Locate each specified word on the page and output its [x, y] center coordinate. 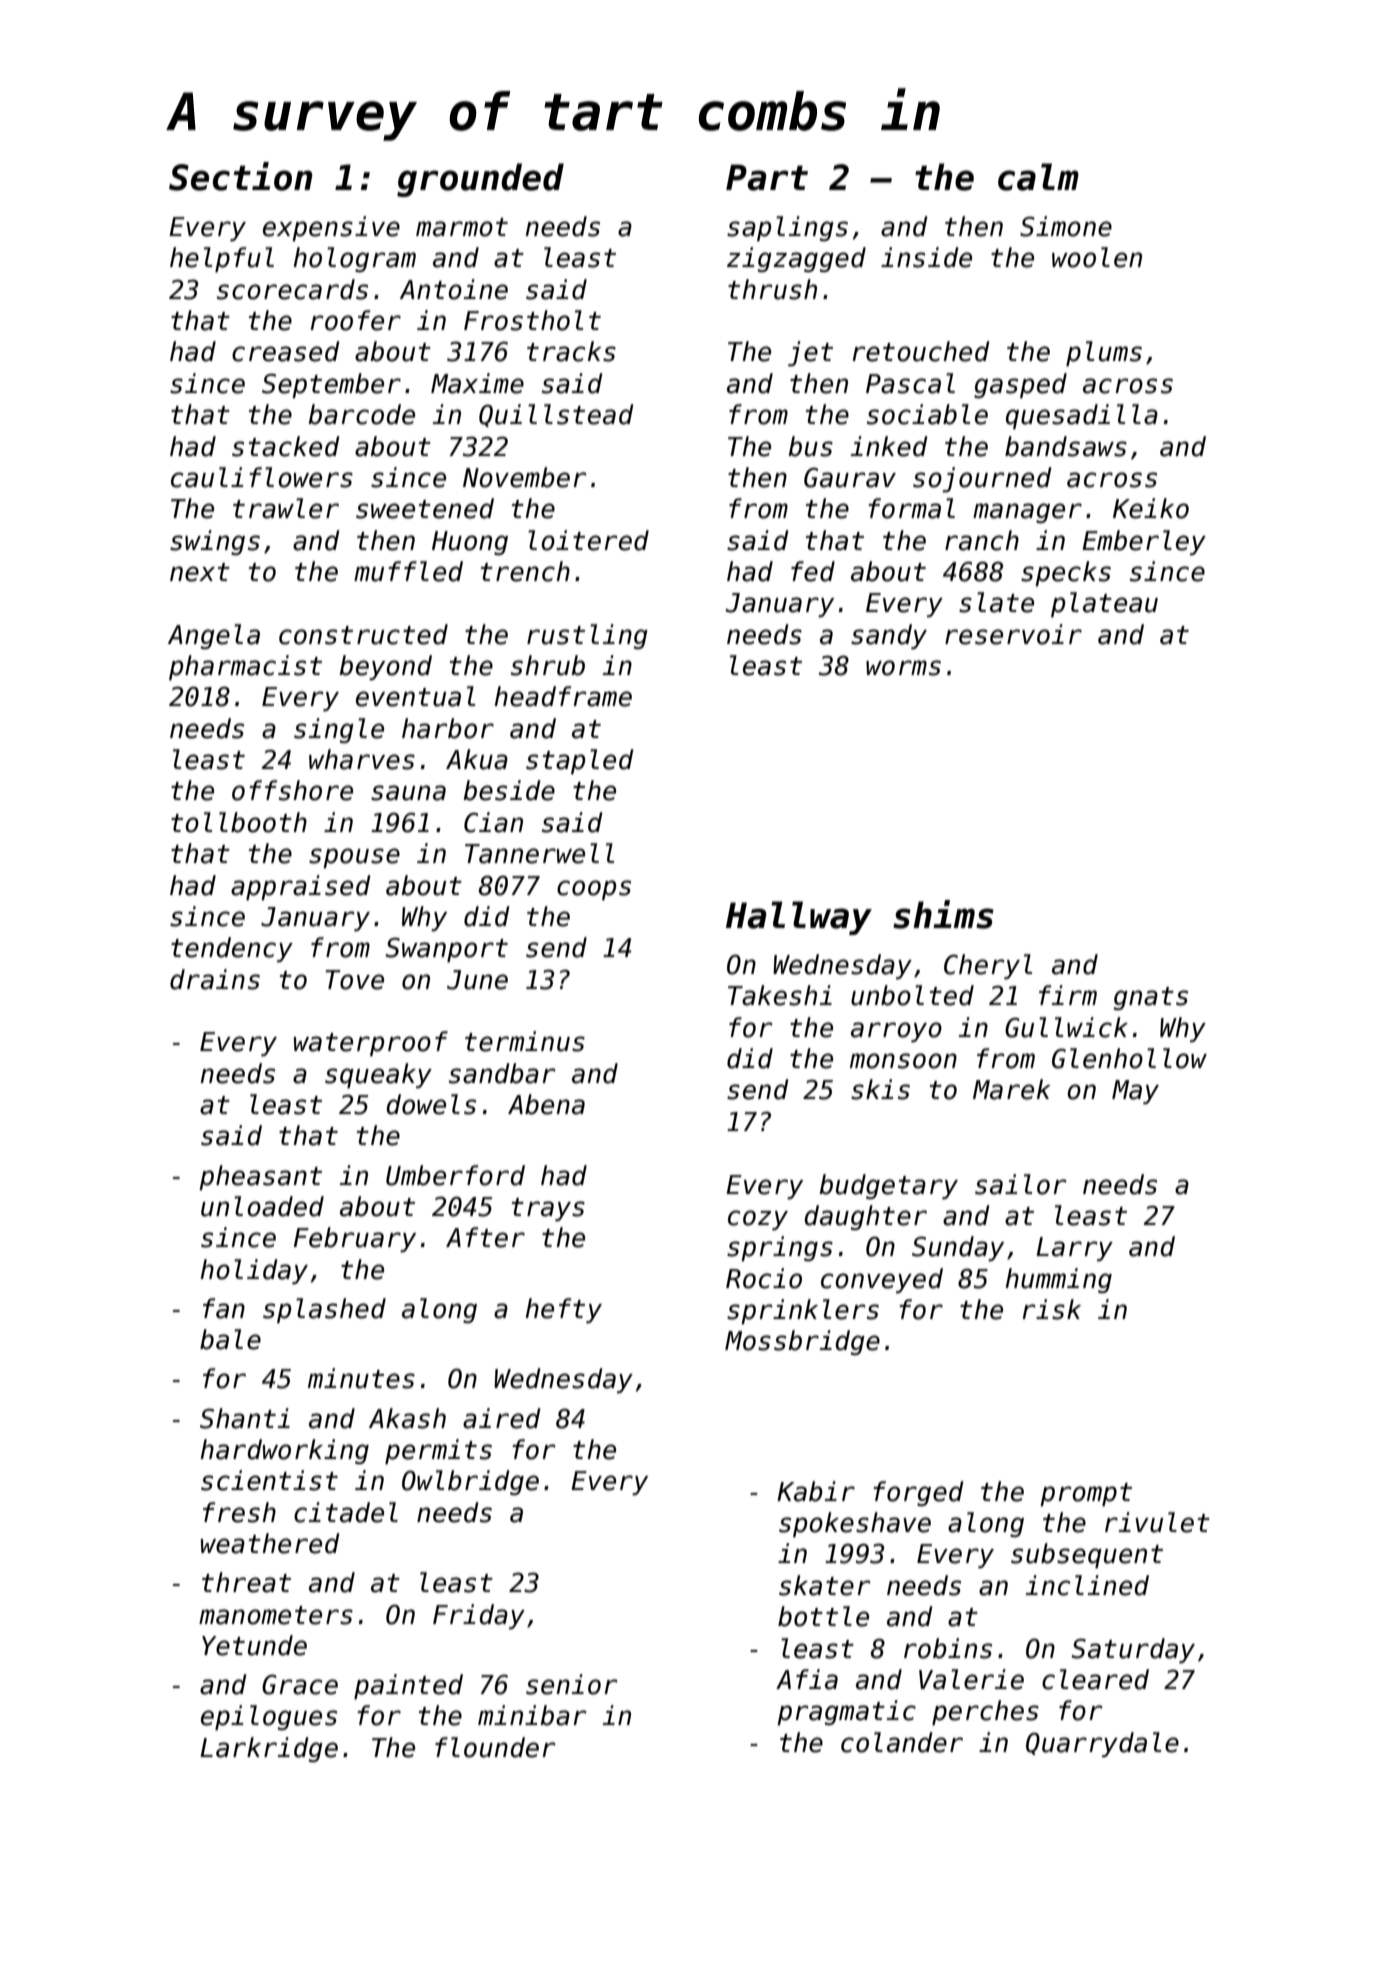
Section [240, 176]
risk [1051, 1309]
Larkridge [269, 1749]
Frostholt [532, 320]
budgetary [888, 1186]
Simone [1066, 226]
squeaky [378, 1075]
